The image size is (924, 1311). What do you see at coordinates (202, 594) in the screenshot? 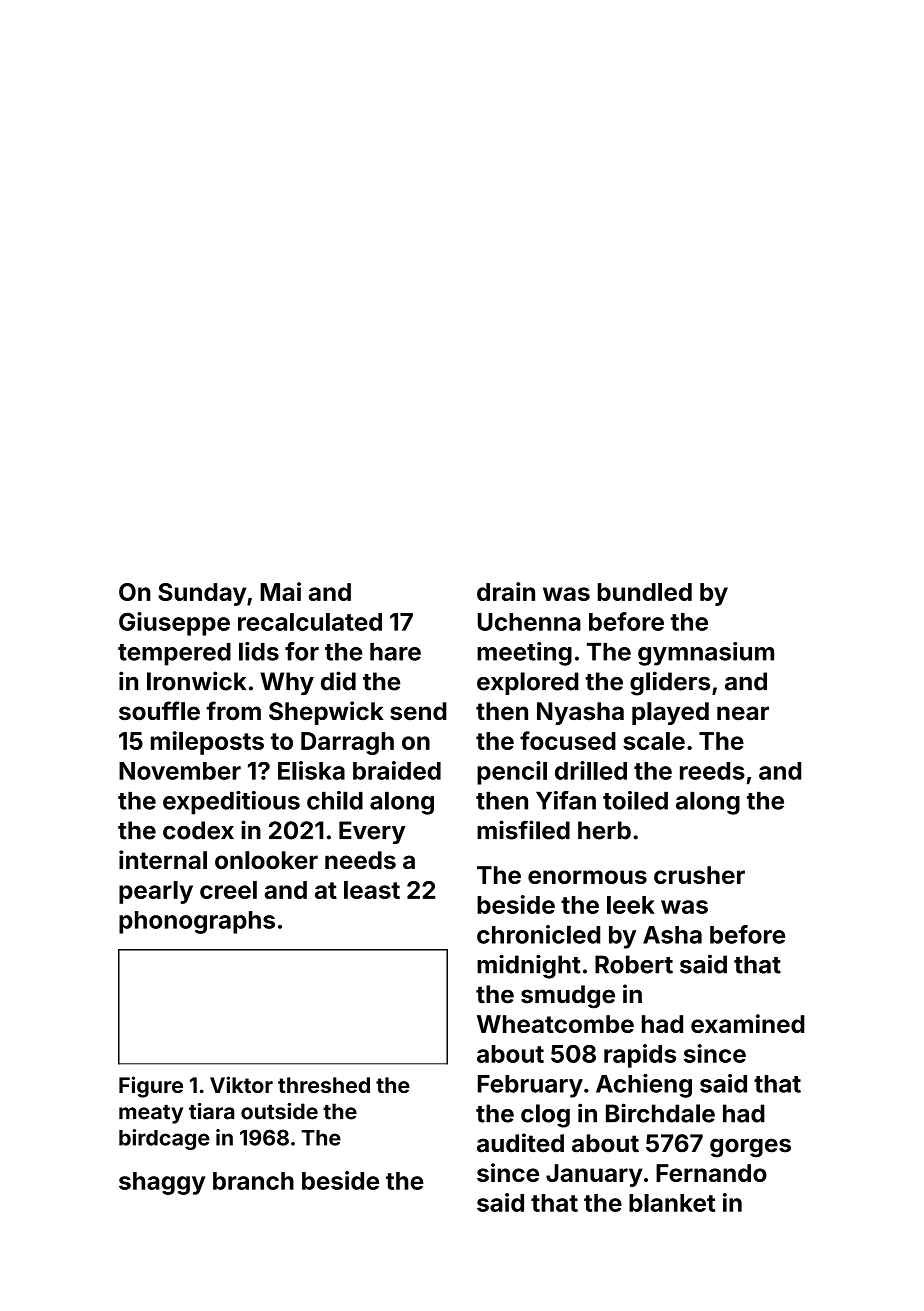
I see `Sunday` at bounding box center [202, 594].
